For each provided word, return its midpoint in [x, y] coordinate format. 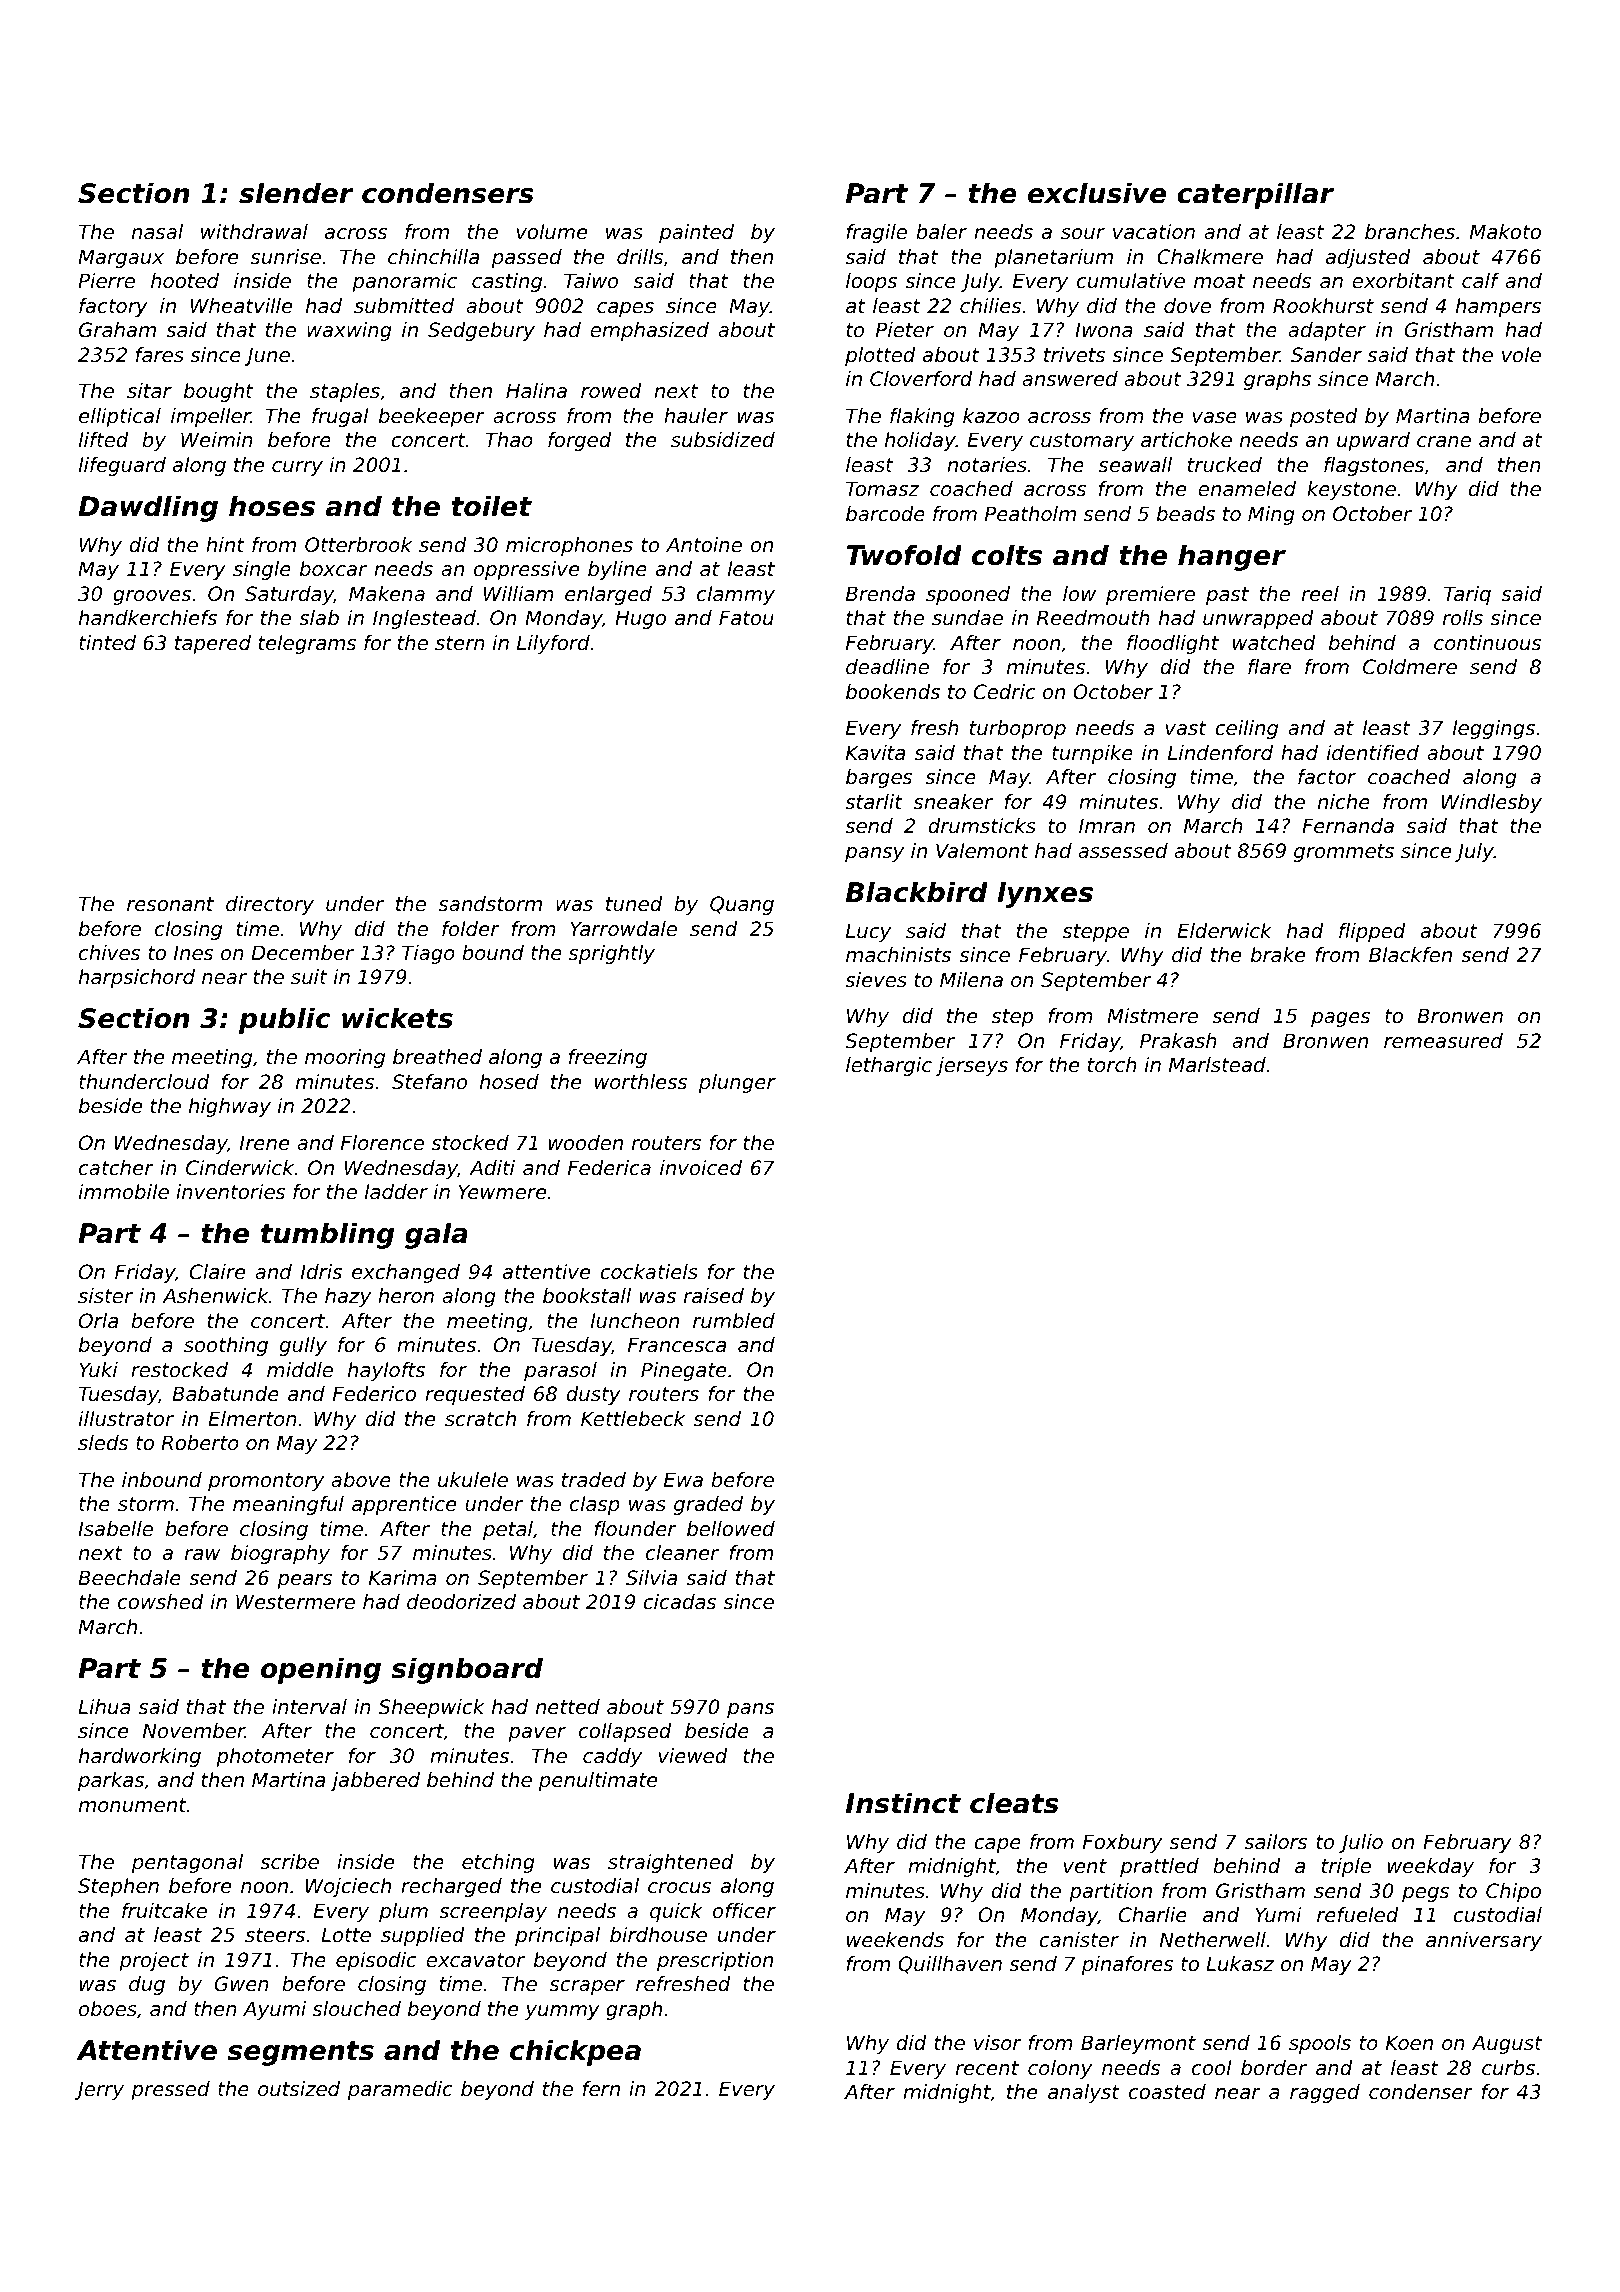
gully [303, 1346]
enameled [1247, 489]
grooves [152, 597]
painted [696, 233]
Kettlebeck [633, 1419]
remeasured [1443, 1041]
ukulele [473, 1480]
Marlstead [1217, 1065]
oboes [108, 2009]
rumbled [734, 1321]
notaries [987, 465]
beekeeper [432, 417]
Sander [1326, 355]
